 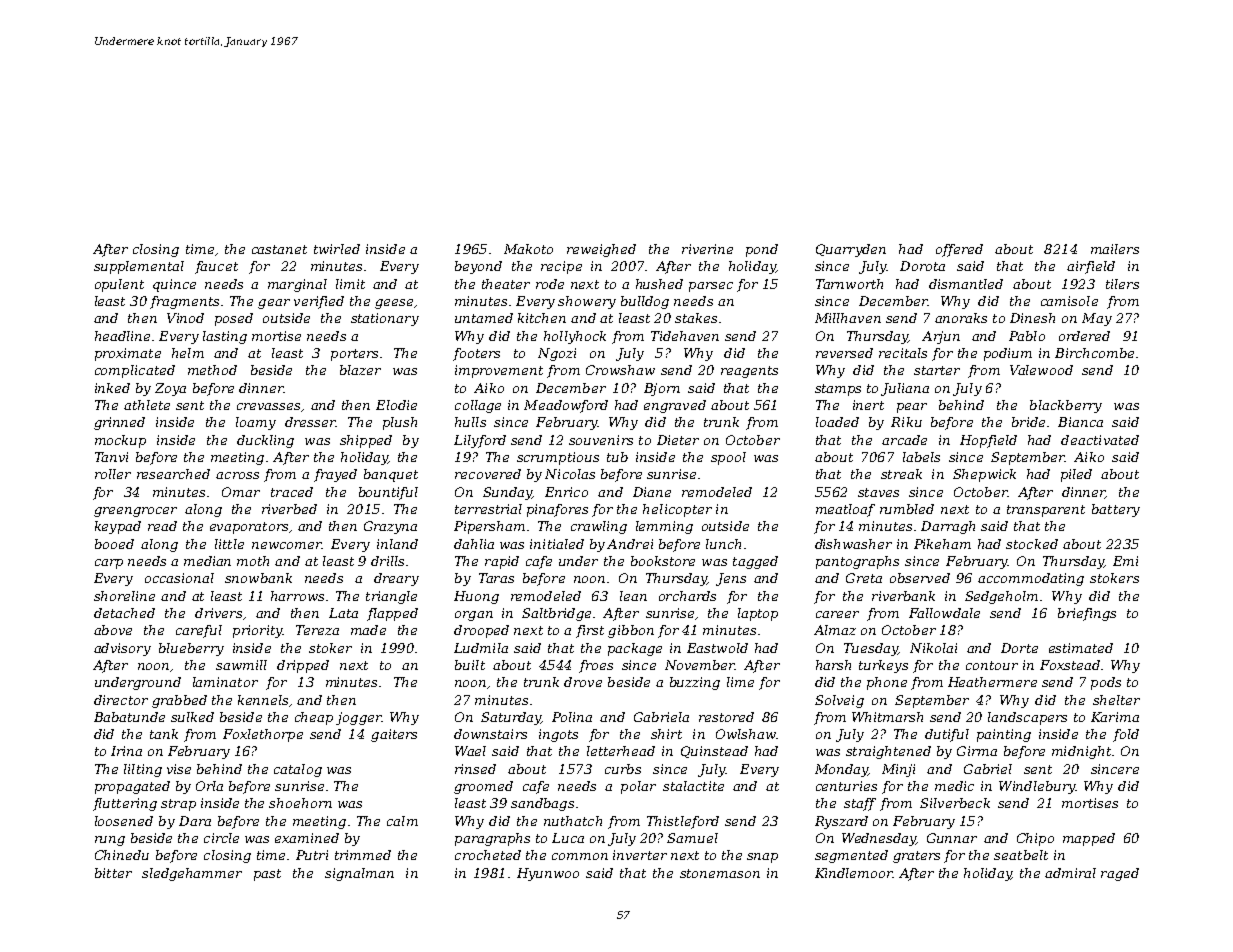 What do you see at coordinates (212, 370) in the screenshot?
I see `method` at bounding box center [212, 370].
